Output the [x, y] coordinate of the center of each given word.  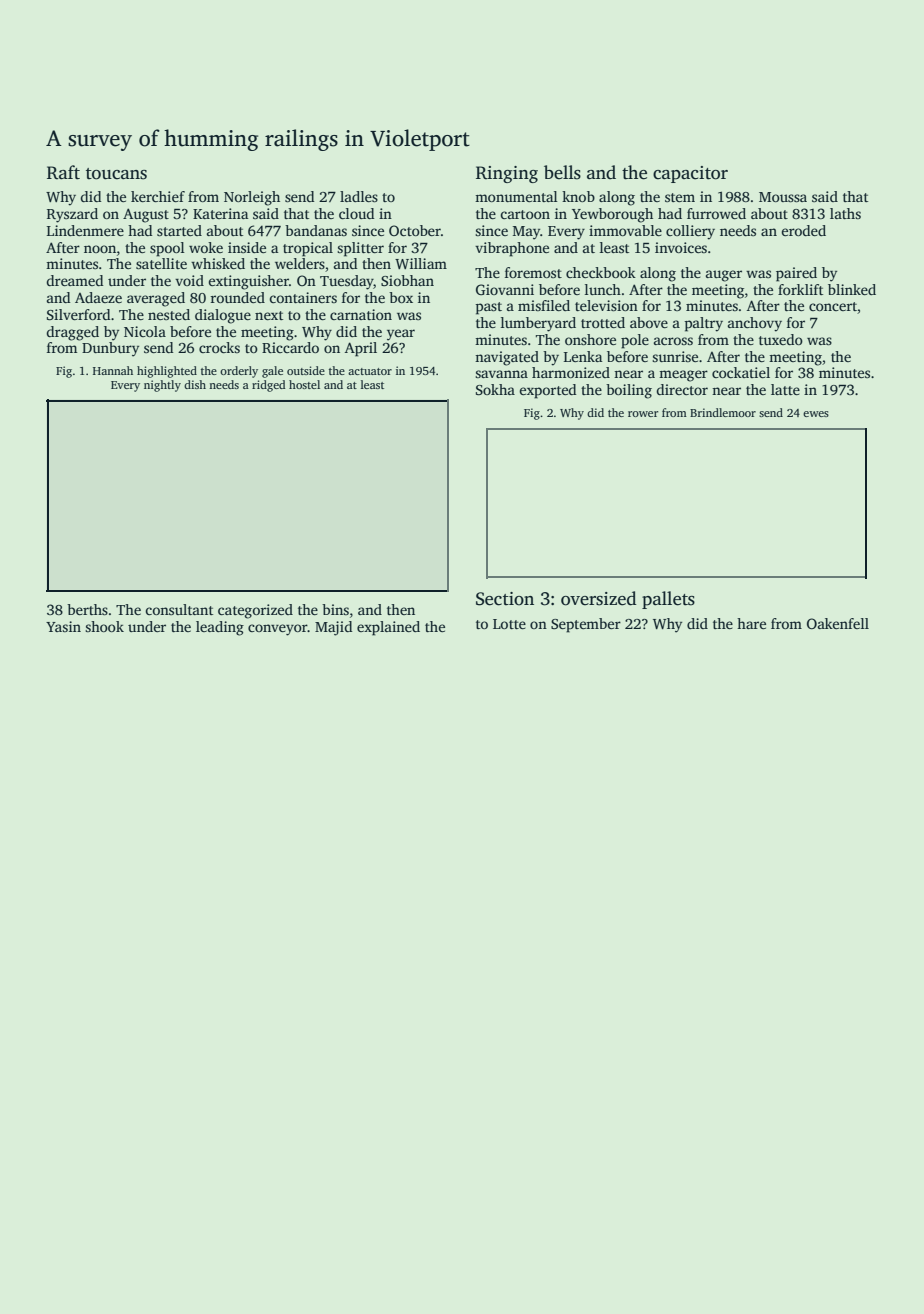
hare [751, 623]
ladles [359, 196]
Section [505, 599]
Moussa [783, 197]
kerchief [158, 196]
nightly [162, 386]
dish [195, 384]
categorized [255, 611]
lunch [603, 289]
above [649, 322]
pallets [668, 600]
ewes [816, 414]
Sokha [495, 389]
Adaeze [98, 297]
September [586, 625]
